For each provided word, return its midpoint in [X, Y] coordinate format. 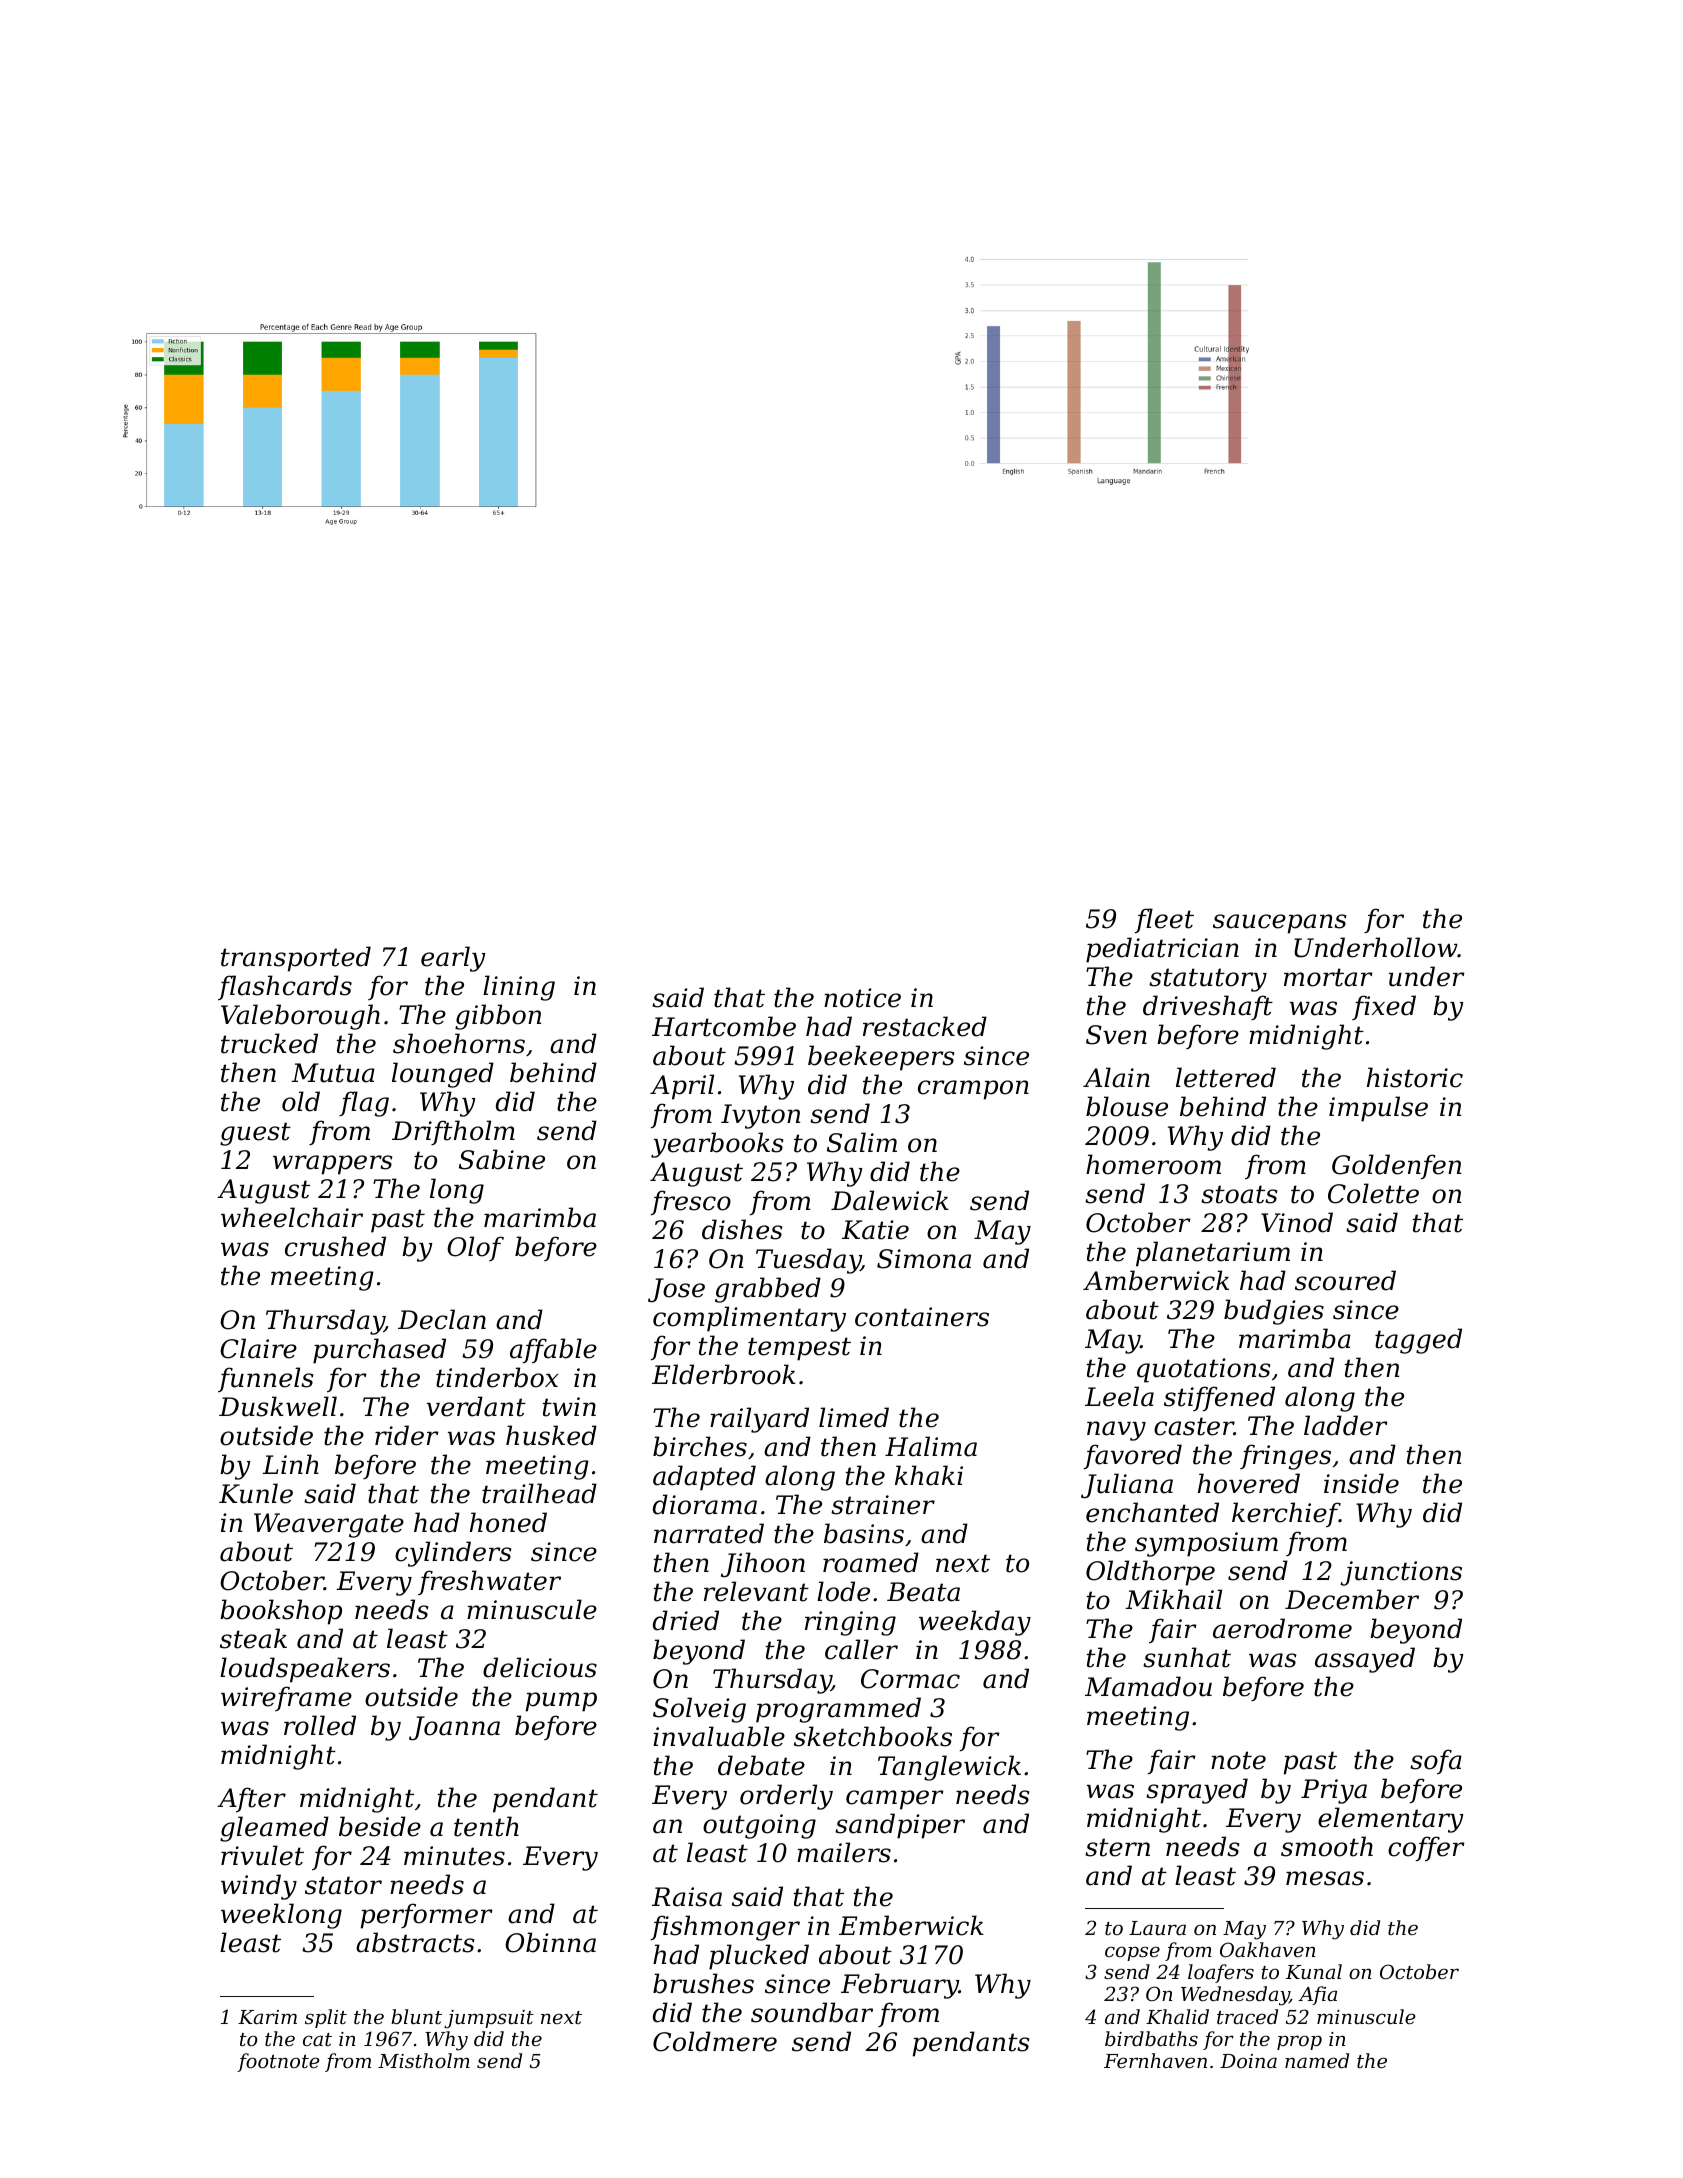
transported [296, 959]
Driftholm [453, 1132]
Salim [862, 1142]
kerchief [1286, 1515]
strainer [883, 1505]
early [453, 959]
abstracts [415, 1942]
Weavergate [329, 1525]
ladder [1346, 1425]
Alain [1116, 1077]
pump [561, 1702]
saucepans [1279, 924]
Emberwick [911, 1925]
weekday [975, 1623]
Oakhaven [1267, 1949]
